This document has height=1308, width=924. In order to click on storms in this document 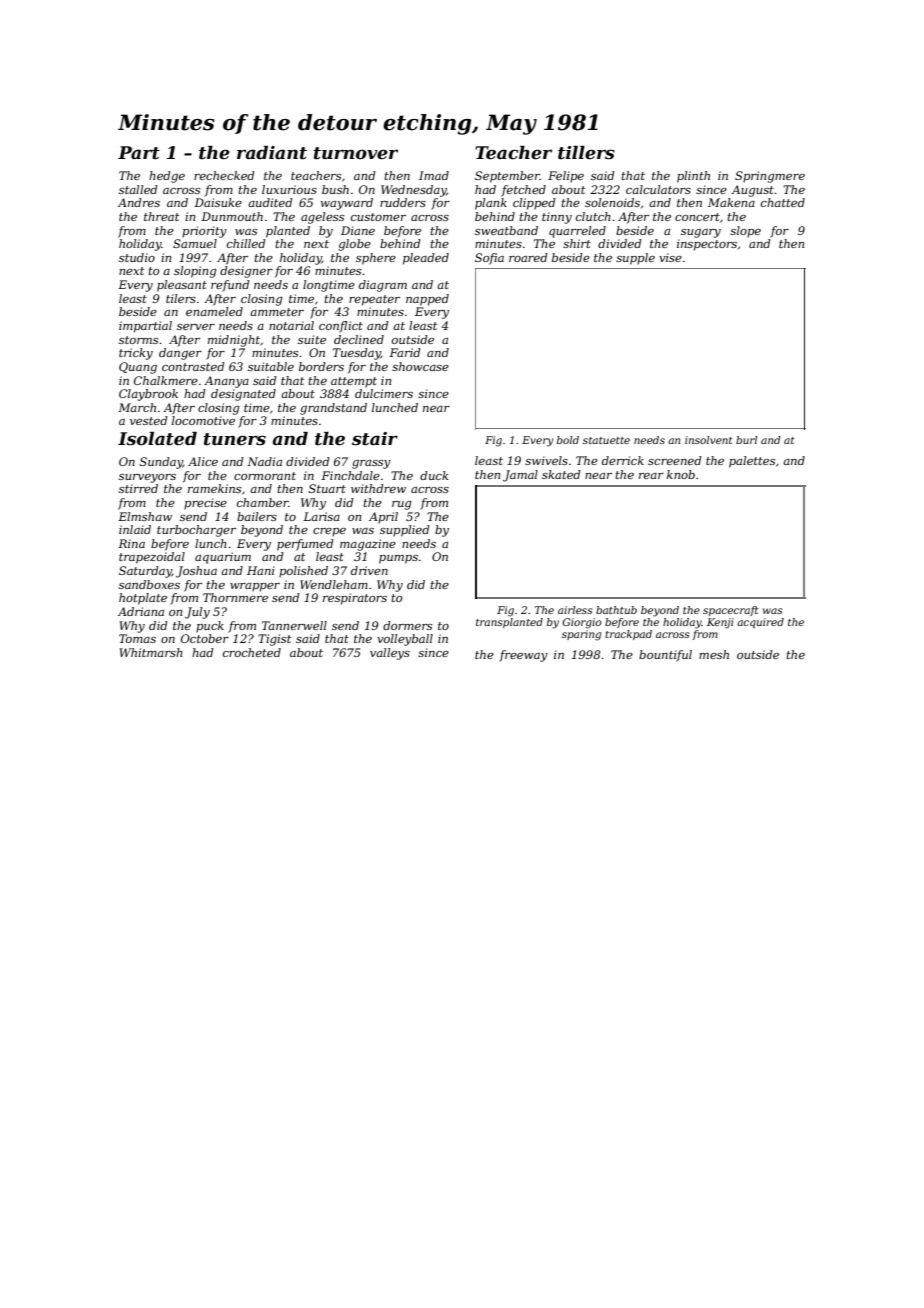, I will do `click(138, 340)`.
